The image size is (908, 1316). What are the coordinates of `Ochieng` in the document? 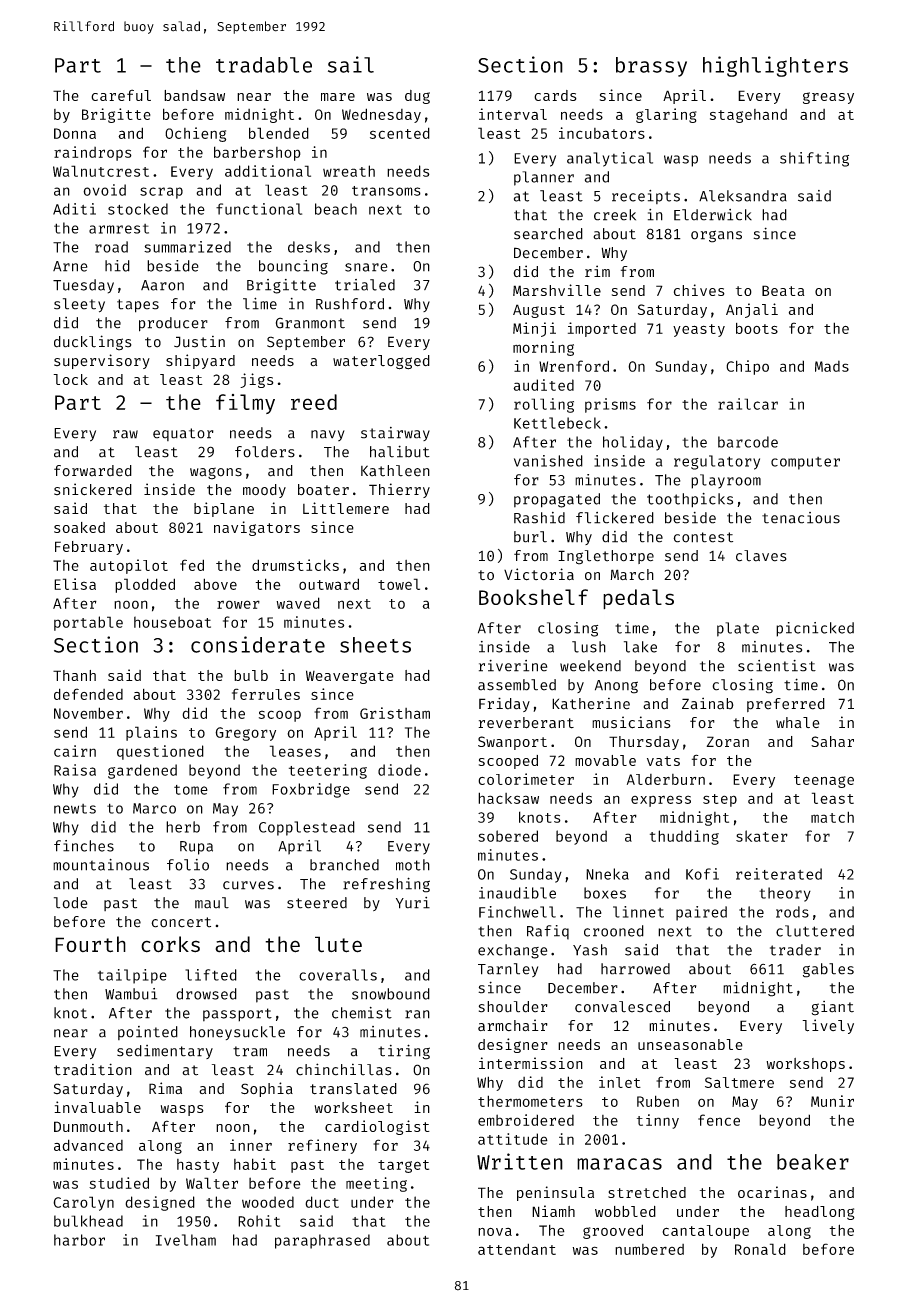 It's located at (195, 134).
